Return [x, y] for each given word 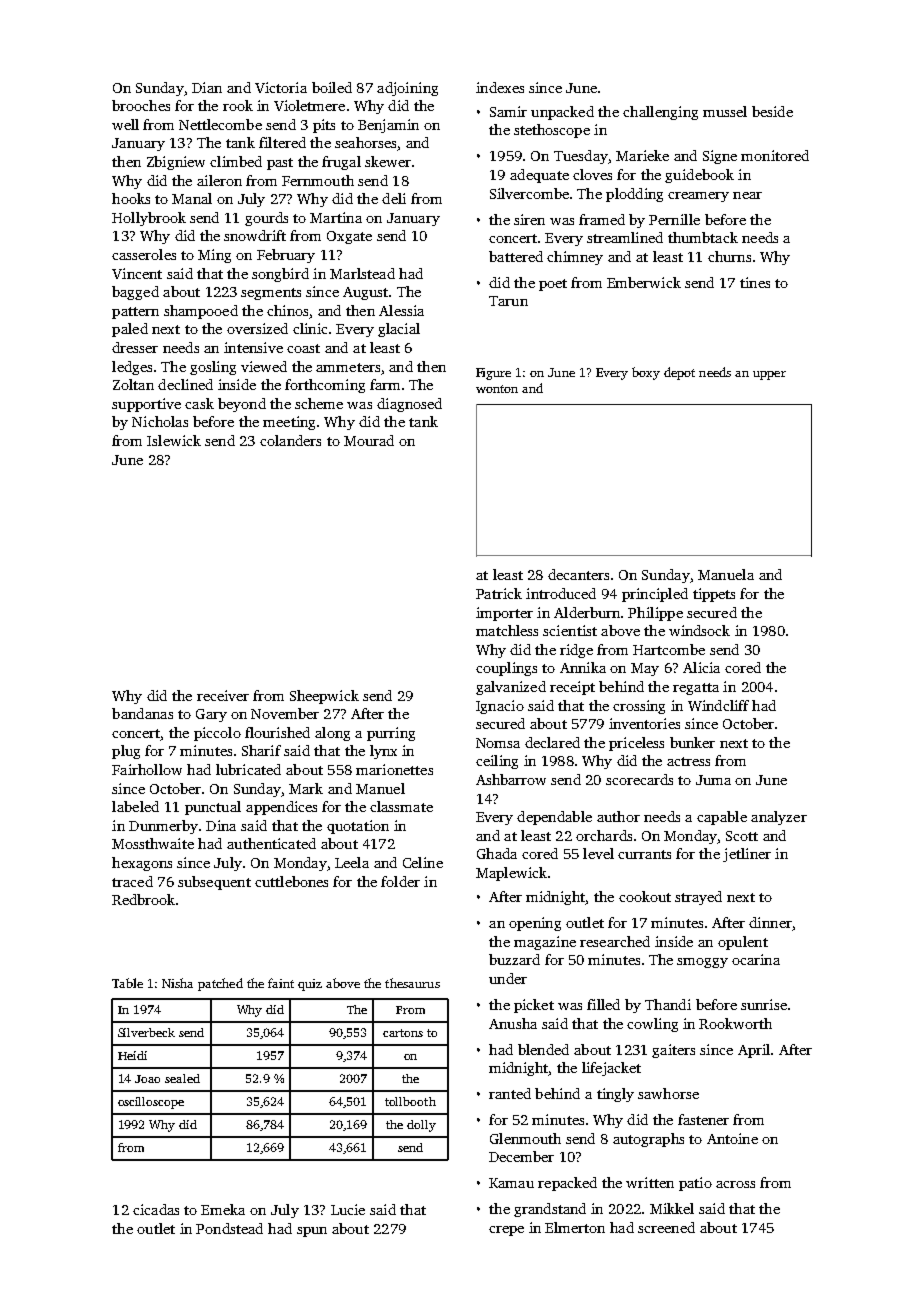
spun [312, 1232]
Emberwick [644, 282]
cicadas [156, 1209]
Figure [493, 374]
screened [666, 1227]
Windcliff [718, 705]
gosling [213, 368]
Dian [207, 87]
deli [394, 198]
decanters [578, 574]
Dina [221, 825]
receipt [572, 688]
